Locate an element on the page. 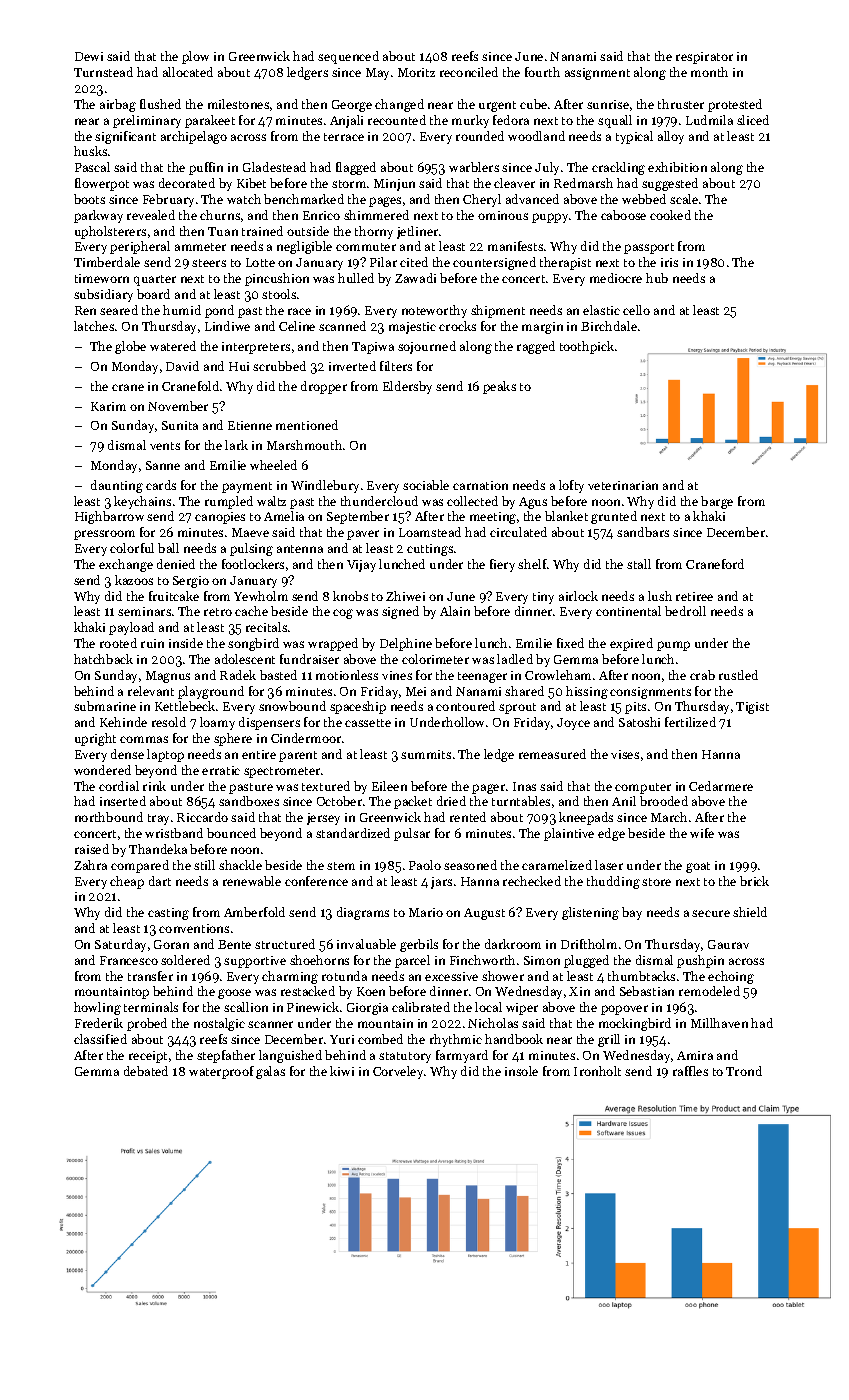  respirator is located at coordinates (704, 58).
